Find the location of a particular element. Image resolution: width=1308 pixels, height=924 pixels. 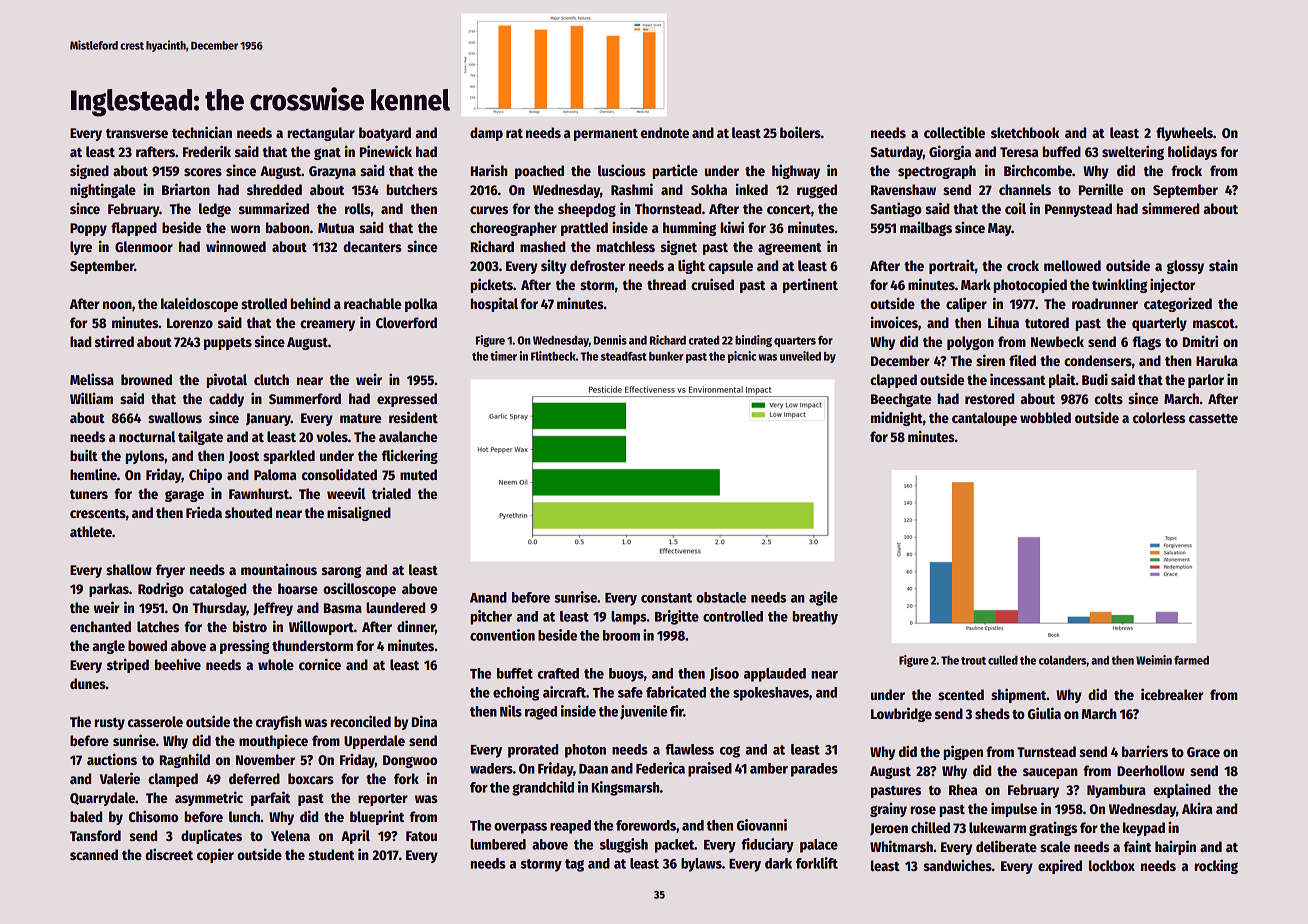

overpass is located at coordinates (520, 828).
